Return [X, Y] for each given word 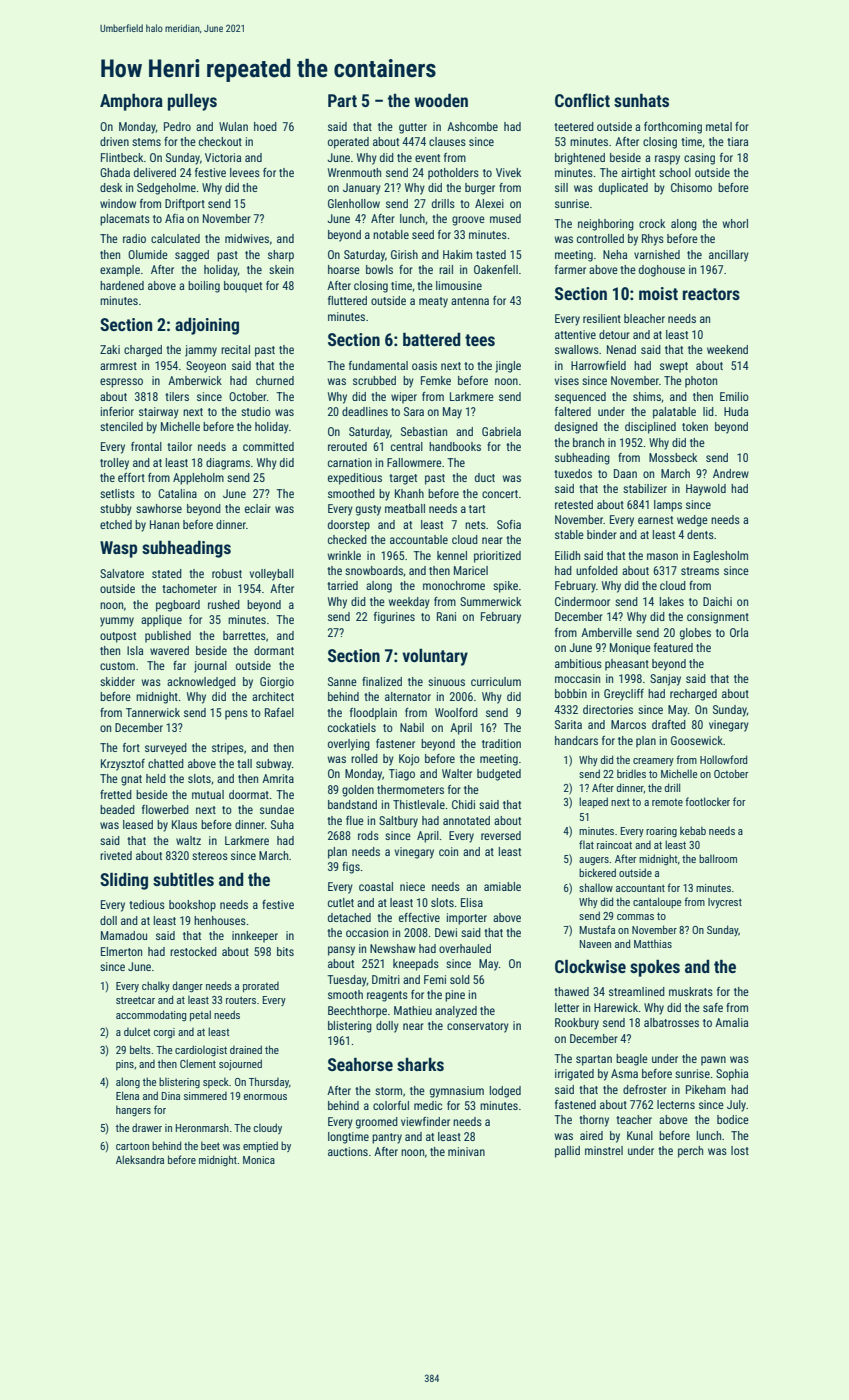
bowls [379, 269]
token [695, 426]
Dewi [446, 932]
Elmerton [121, 951]
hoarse [344, 269]
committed [268, 446]
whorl [735, 223]
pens [236, 715]
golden [358, 791]
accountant [640, 888]
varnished [657, 254]
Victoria [223, 157]
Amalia [731, 1022]
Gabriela [501, 431]
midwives [247, 238]
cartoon [132, 1146]
